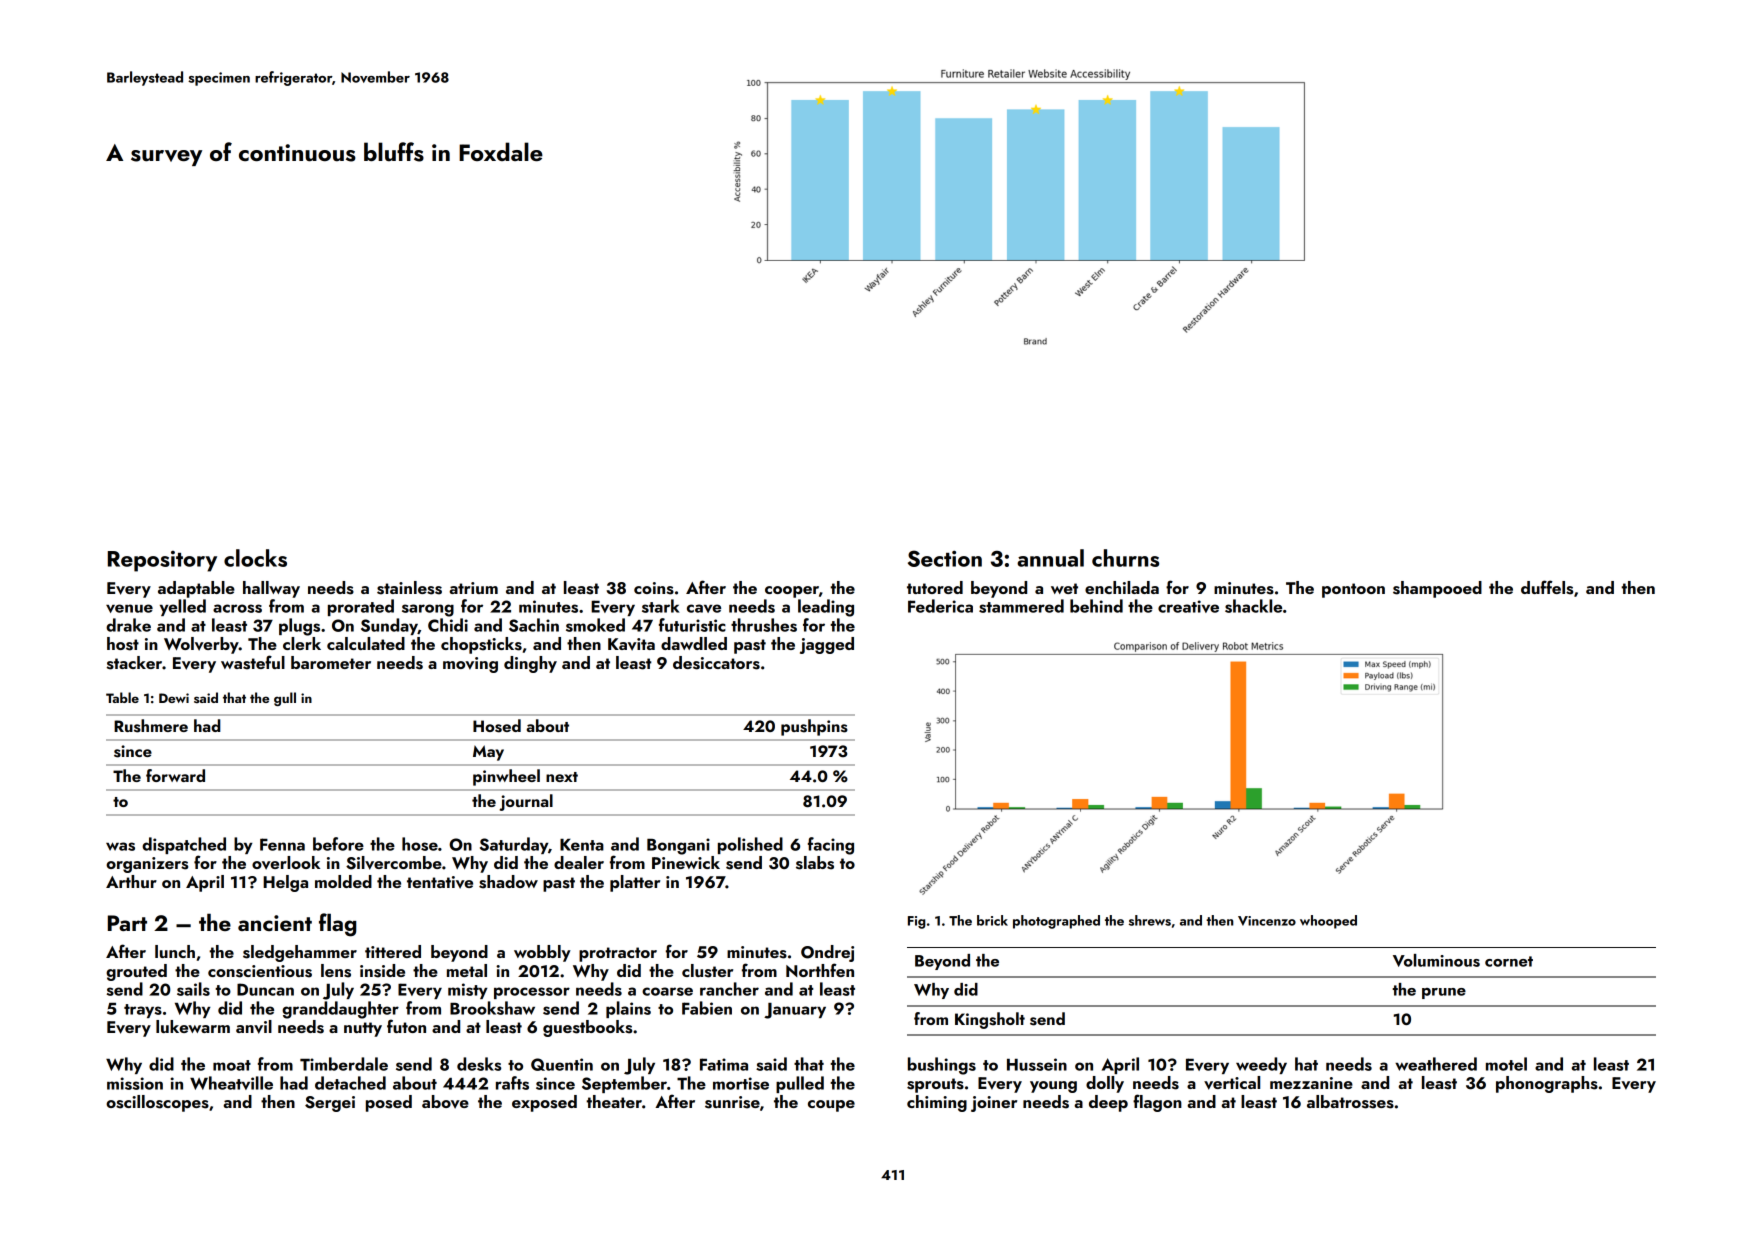  Describe the element at coordinates (361, 607) in the screenshot. I see `prorated` at that location.
